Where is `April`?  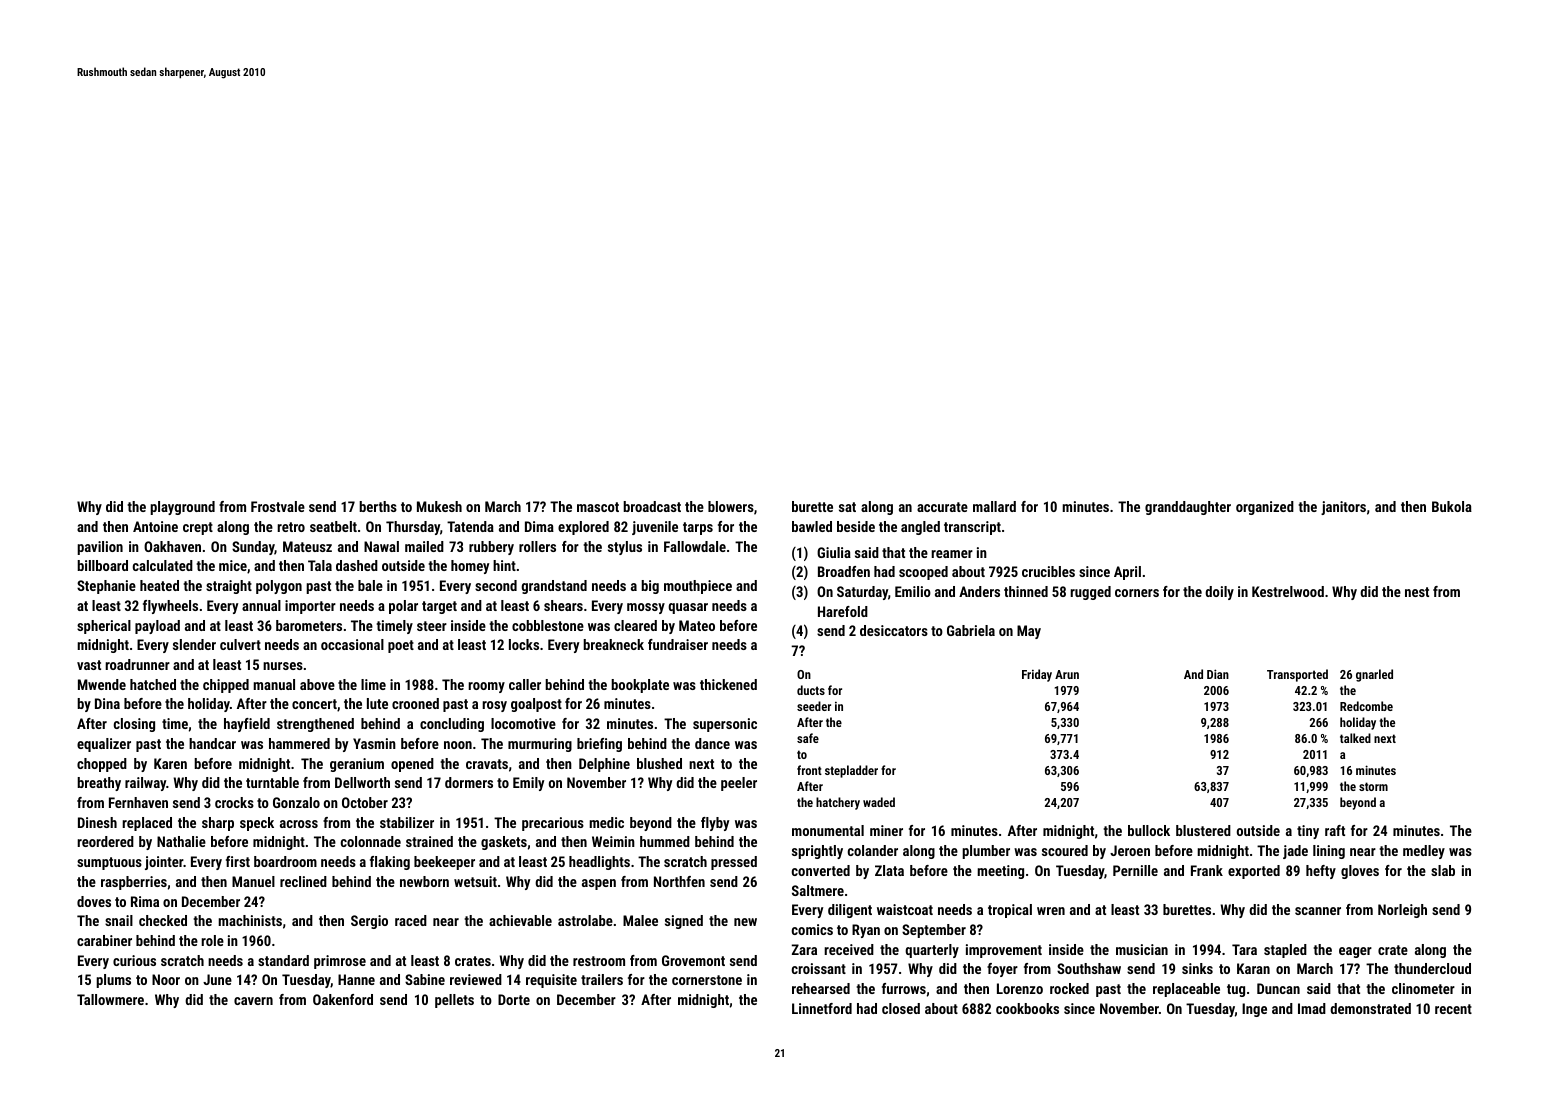 April is located at coordinates (1127, 573).
